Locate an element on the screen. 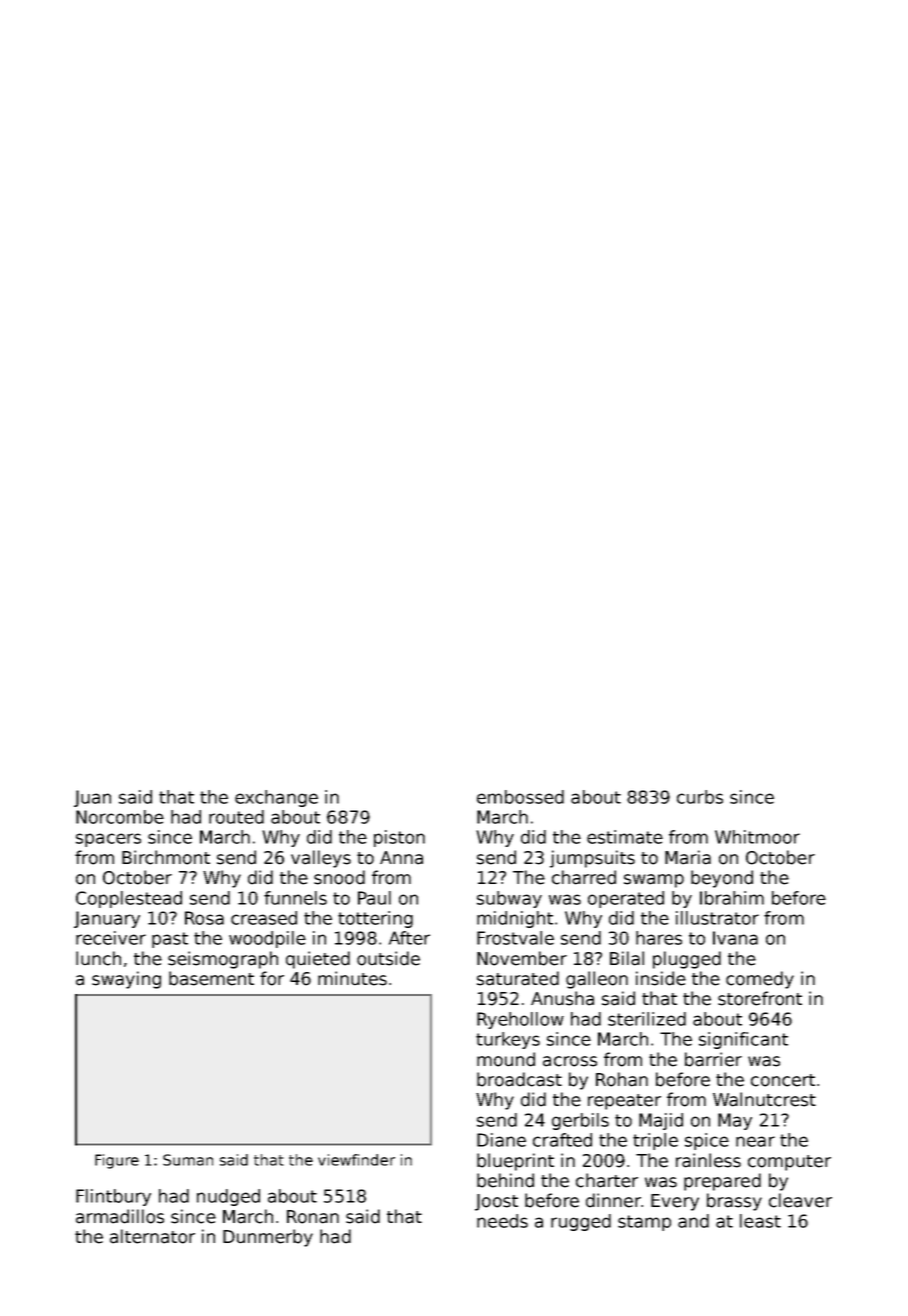 The height and width of the screenshot is (1316, 908). Suman is located at coordinates (188, 1160).
